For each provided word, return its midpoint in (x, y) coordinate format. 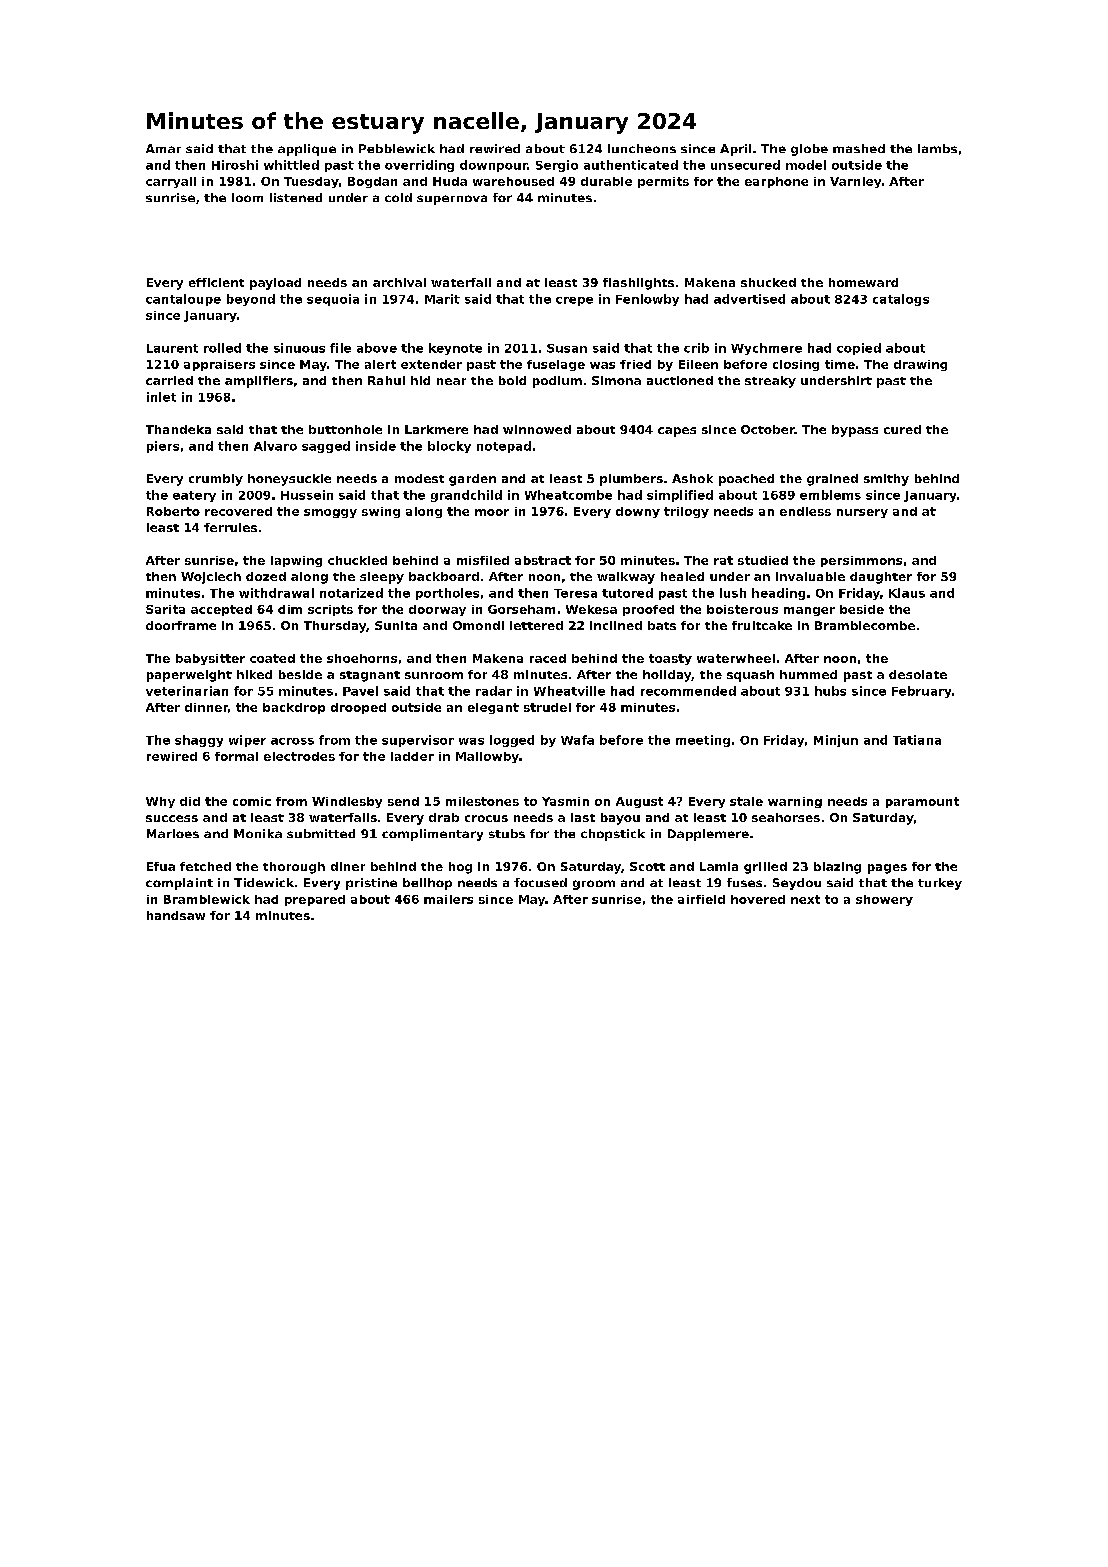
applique (307, 150)
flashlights (638, 284)
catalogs (901, 300)
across (292, 741)
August (639, 802)
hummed (808, 674)
